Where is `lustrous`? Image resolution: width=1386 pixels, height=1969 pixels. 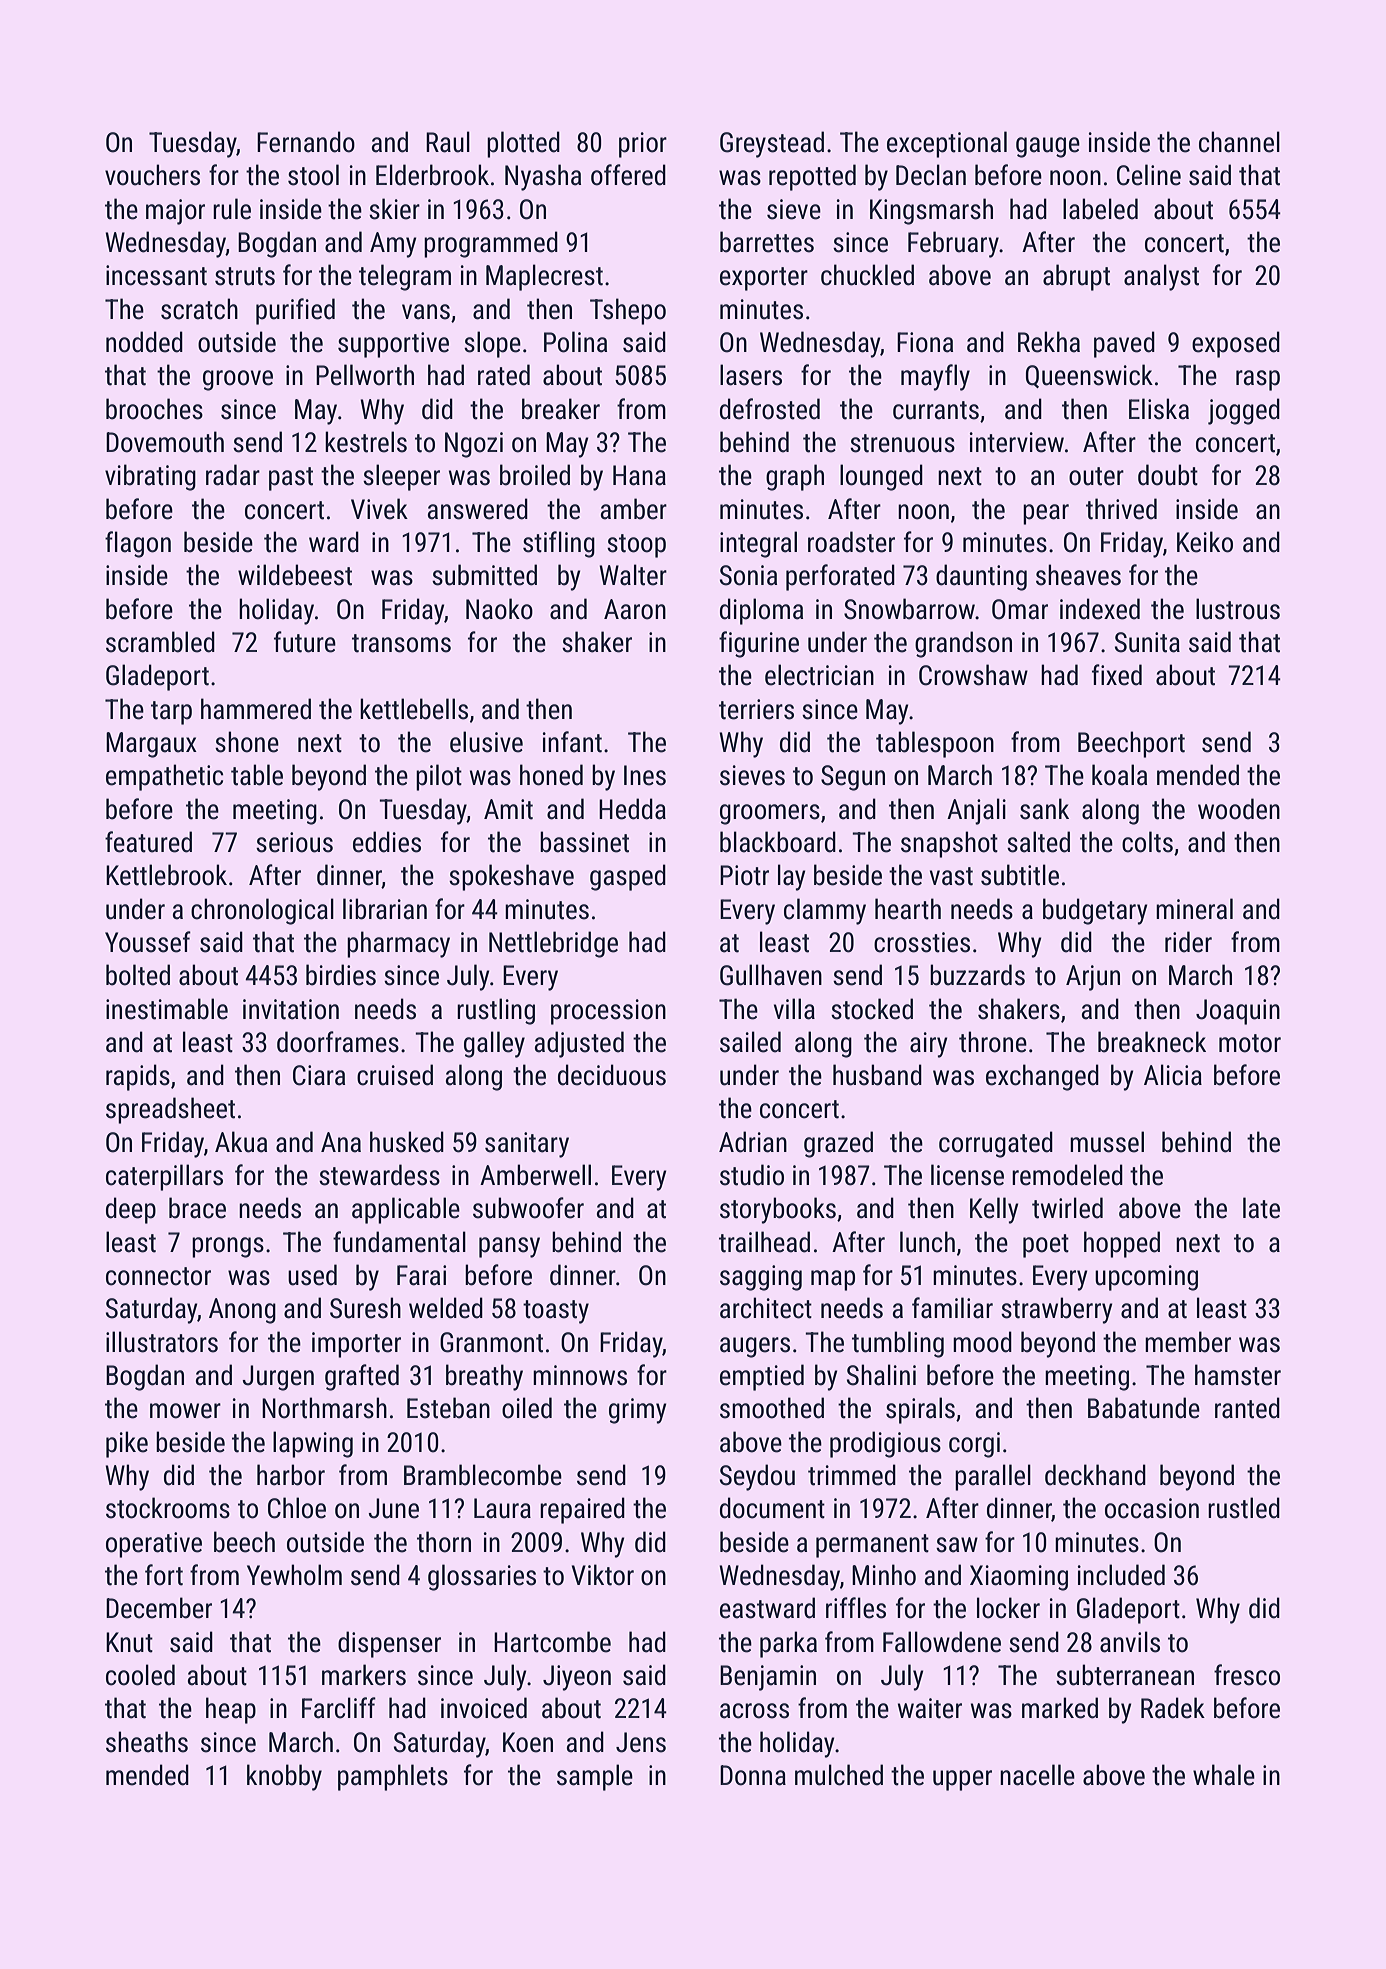 lustrous is located at coordinates (1238, 609).
